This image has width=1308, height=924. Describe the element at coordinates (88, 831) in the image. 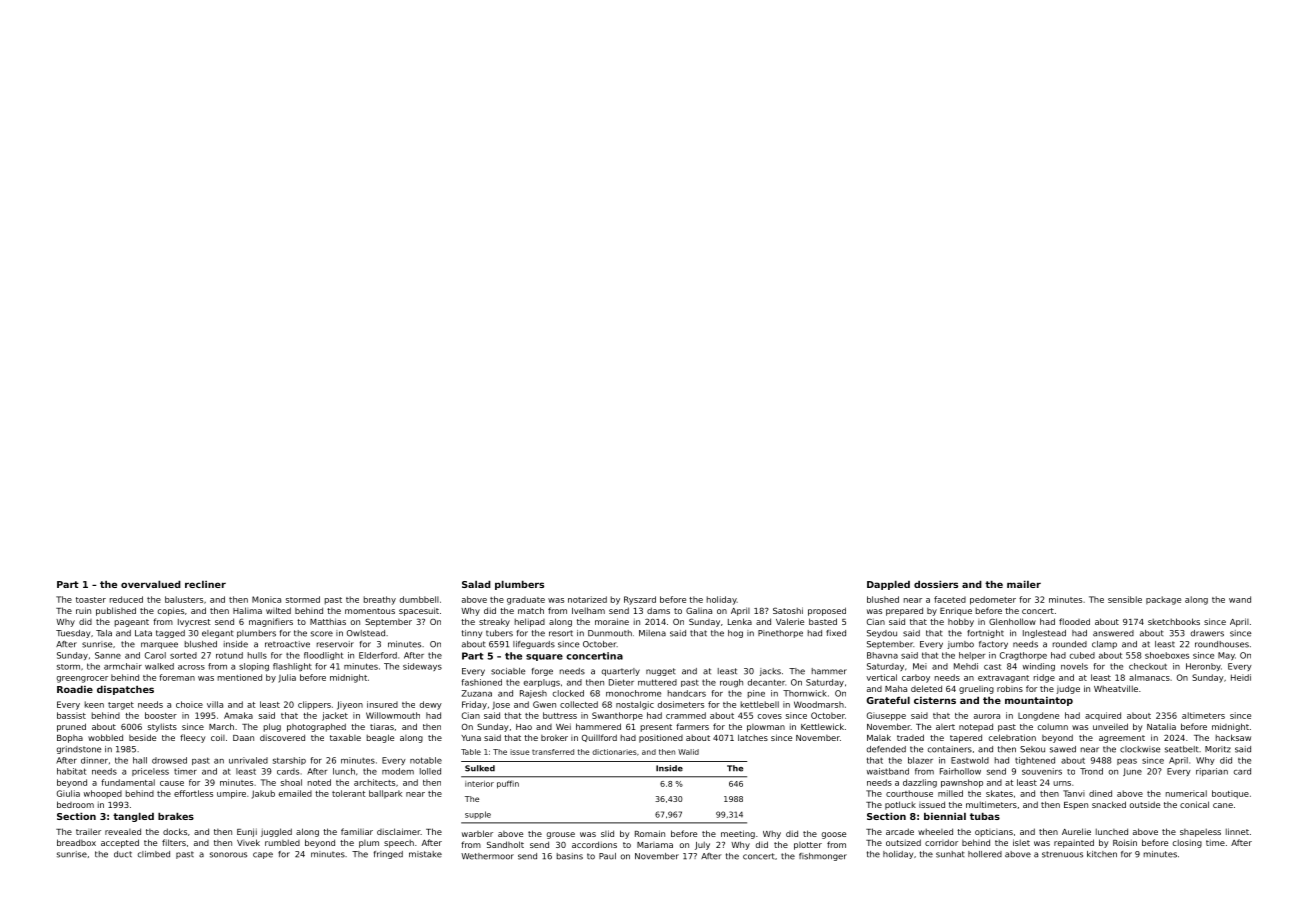

I see `trailer` at that location.
